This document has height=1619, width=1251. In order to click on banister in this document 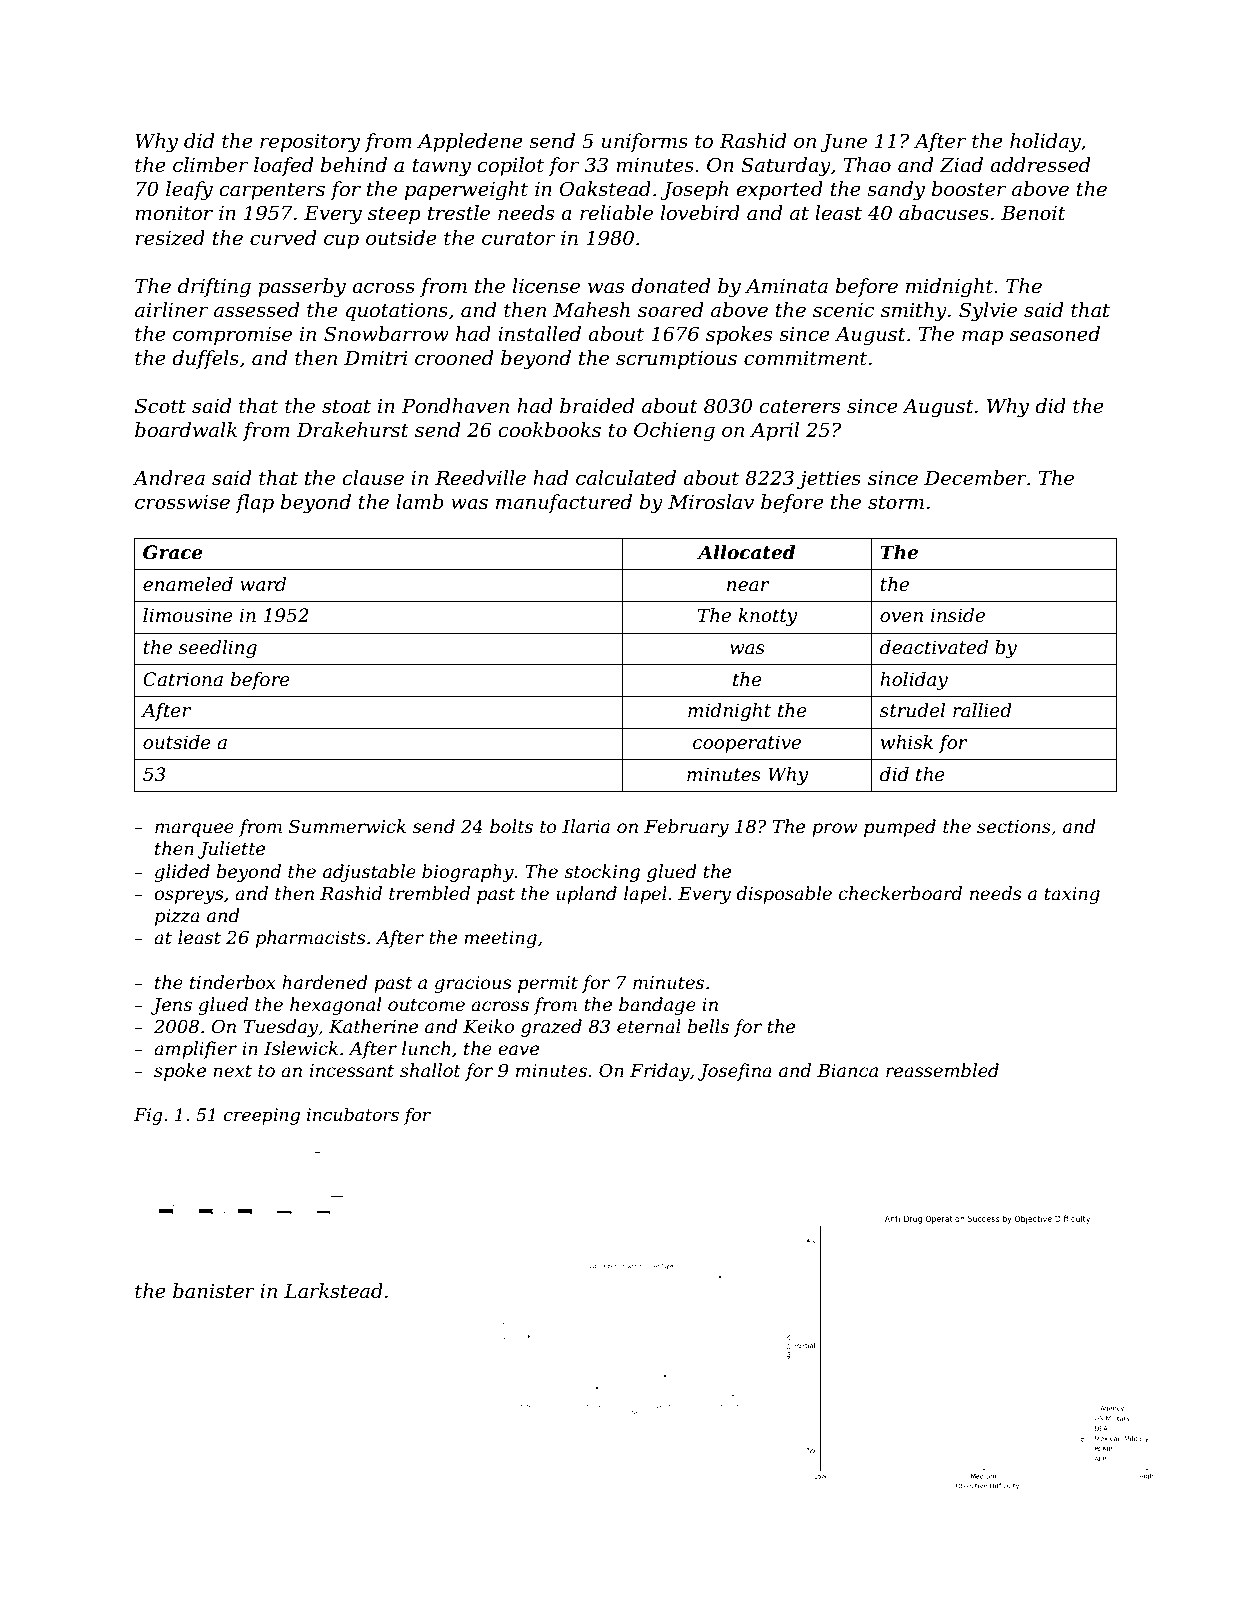, I will do `click(214, 1291)`.
